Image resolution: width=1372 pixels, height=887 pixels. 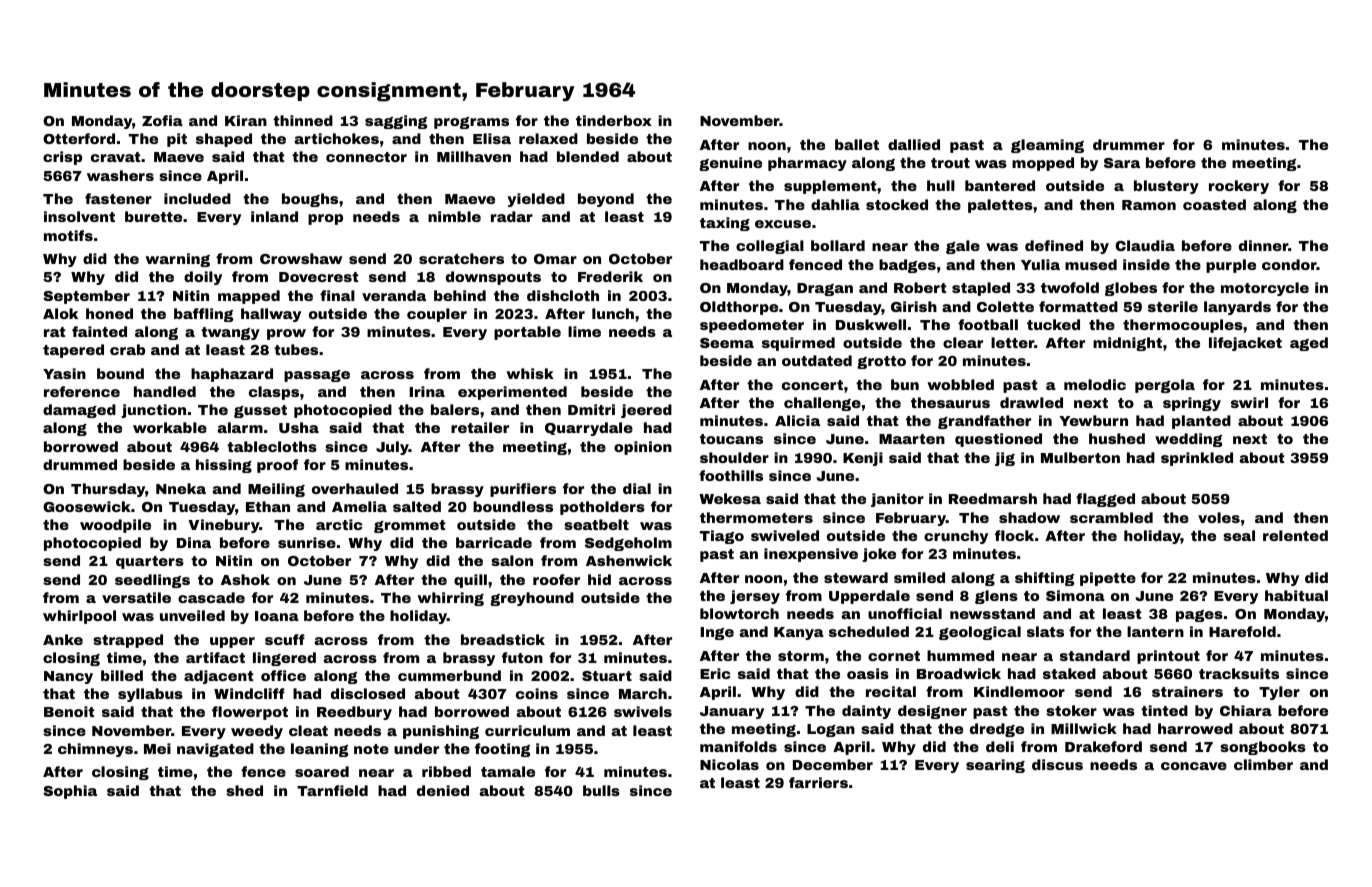 I want to click on Tarnfield, so click(x=332, y=790).
